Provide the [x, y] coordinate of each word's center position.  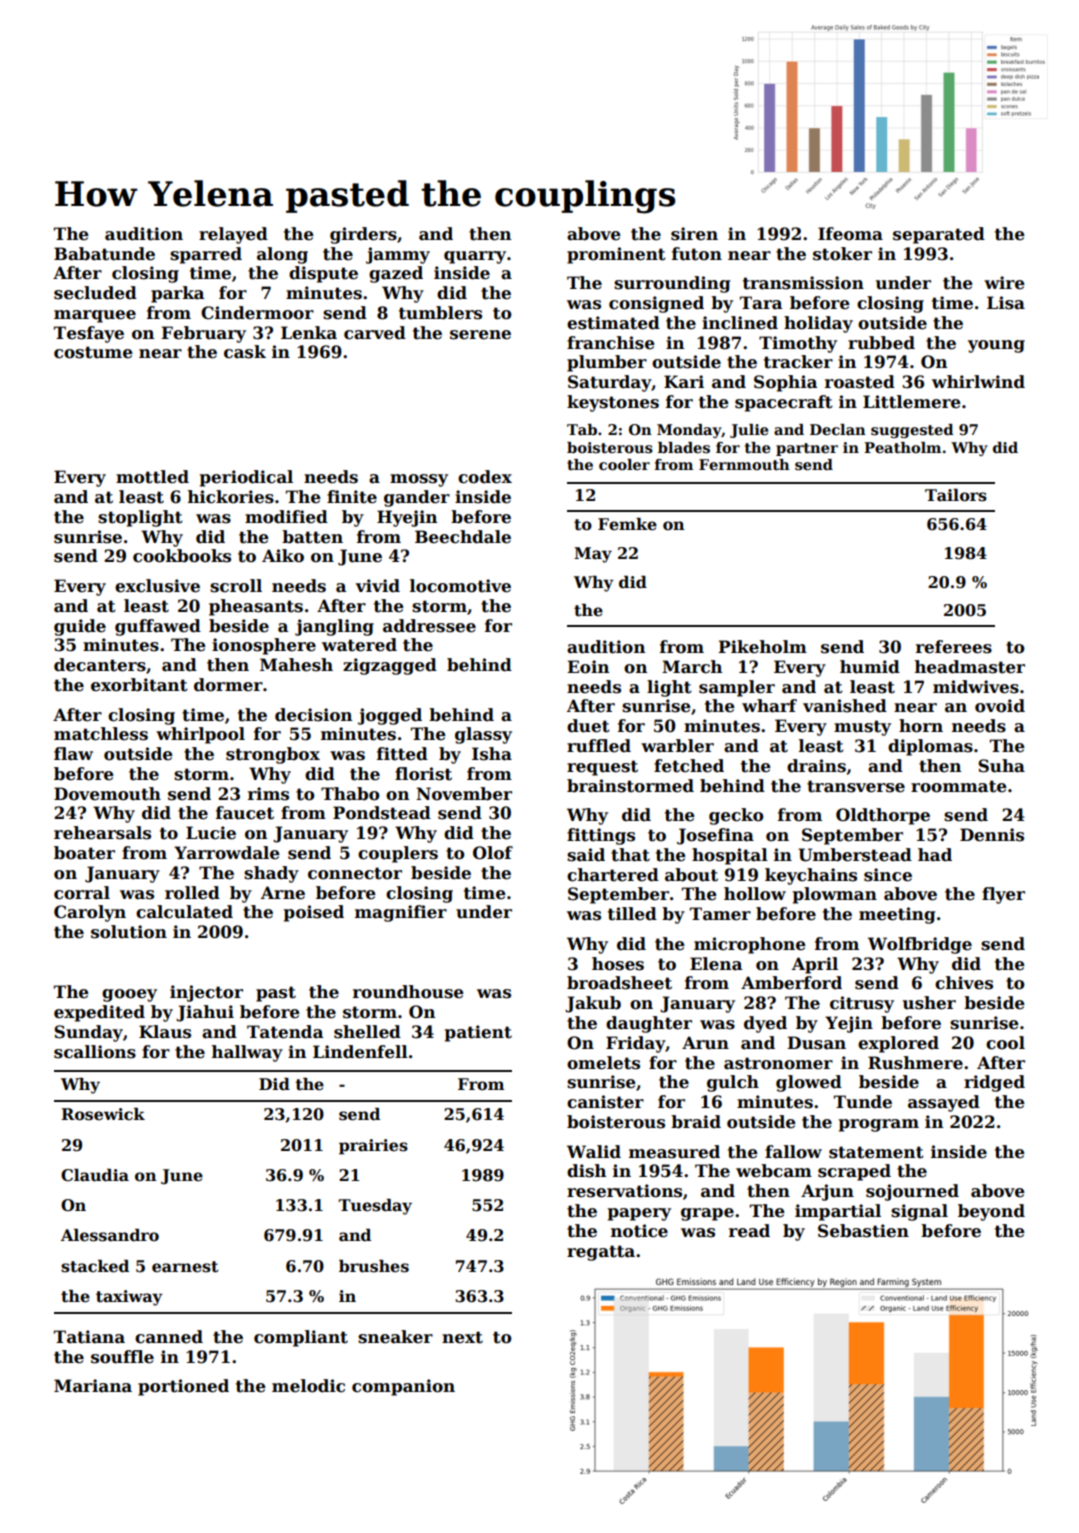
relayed [233, 235]
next [462, 1337]
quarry [475, 257]
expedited [99, 1013]
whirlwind [978, 381]
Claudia [95, 1175]
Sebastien [863, 1231]
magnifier [401, 913]
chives [964, 983]
